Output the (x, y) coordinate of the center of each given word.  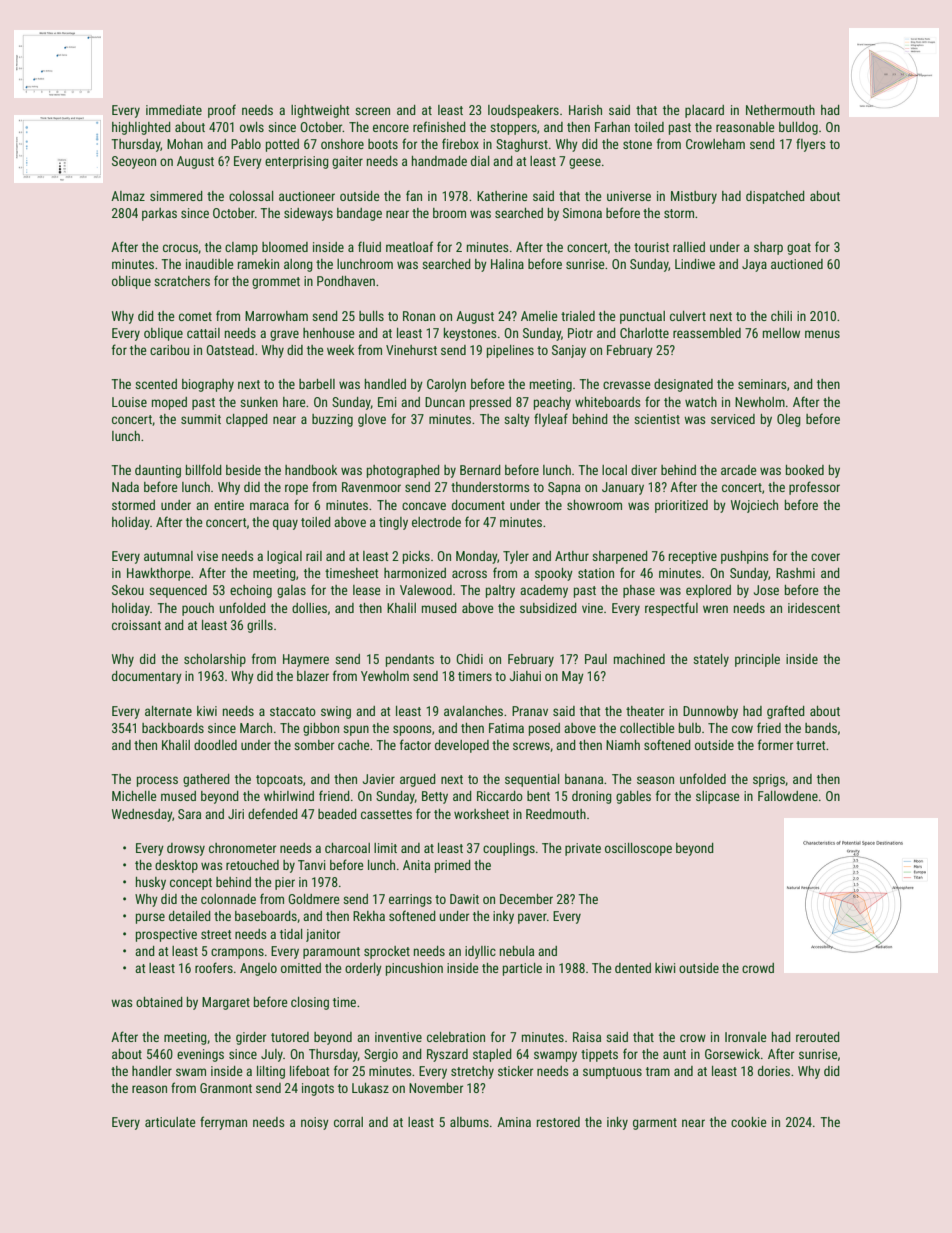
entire (229, 505)
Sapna (564, 488)
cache (354, 745)
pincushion (414, 969)
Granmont (226, 1088)
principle (757, 660)
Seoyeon (134, 162)
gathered (206, 780)
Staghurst (522, 145)
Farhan (612, 127)
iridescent (814, 608)
